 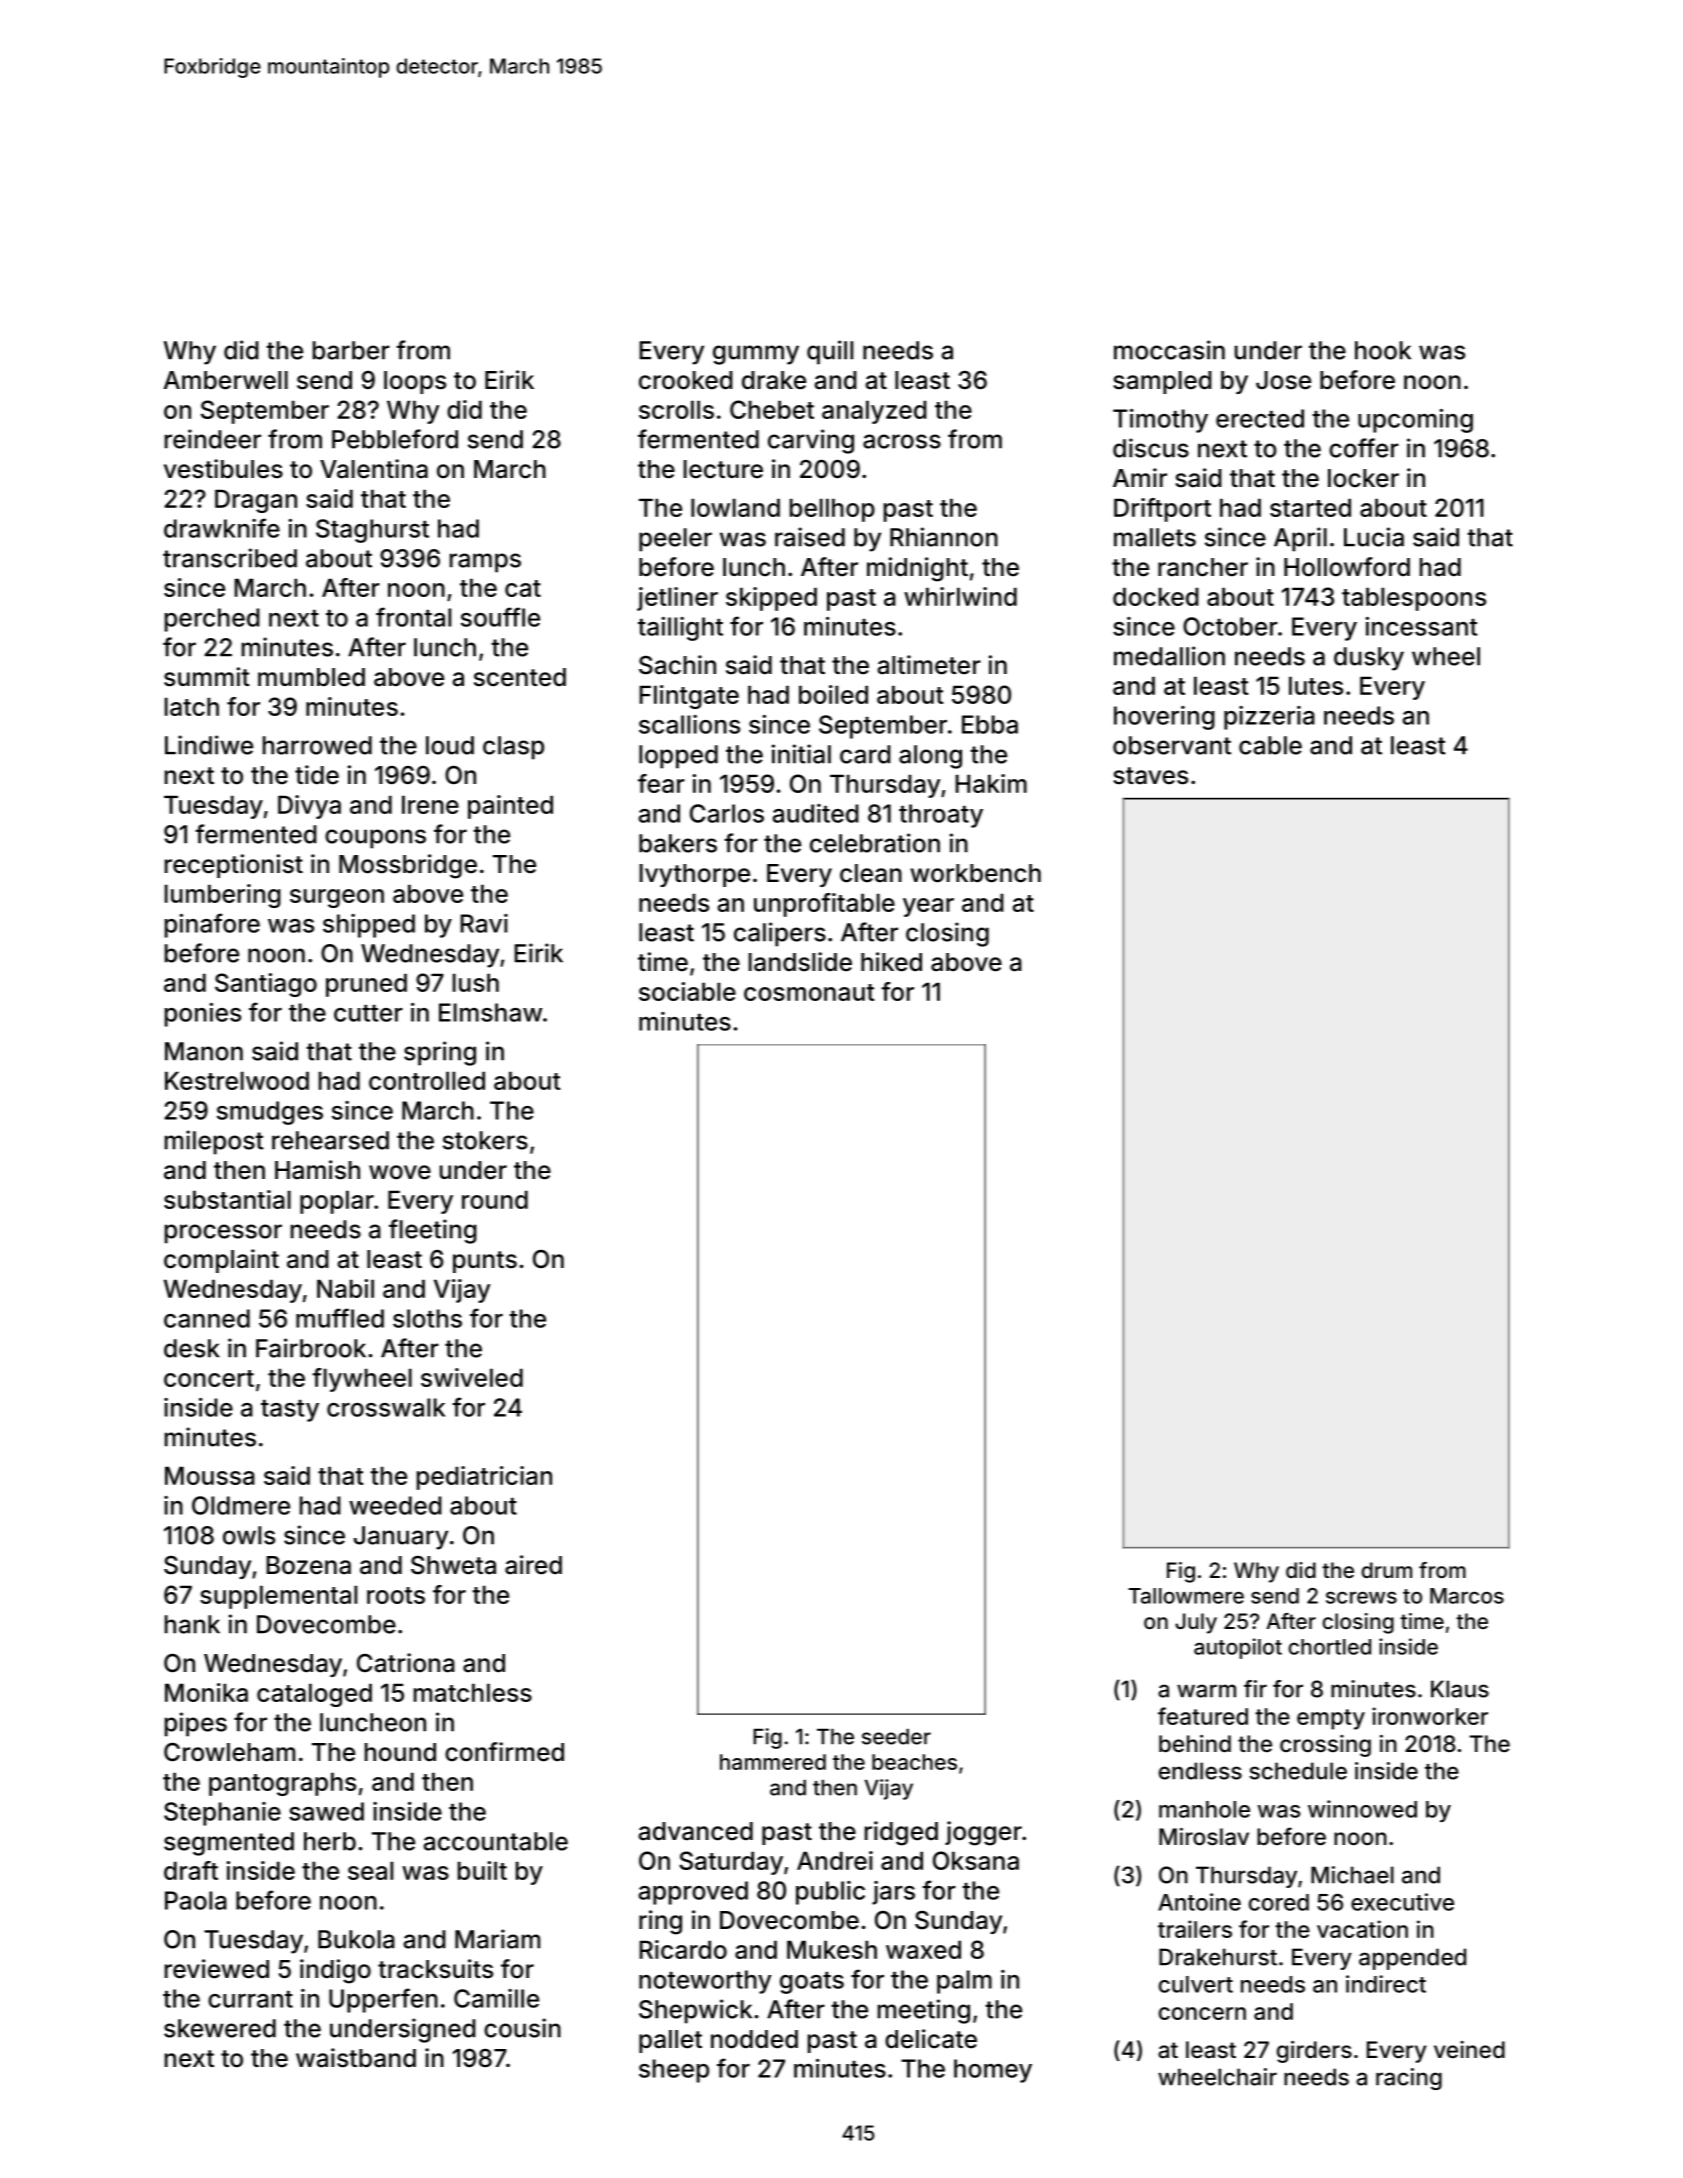 What do you see at coordinates (1383, 350) in the screenshot?
I see `hook` at bounding box center [1383, 350].
